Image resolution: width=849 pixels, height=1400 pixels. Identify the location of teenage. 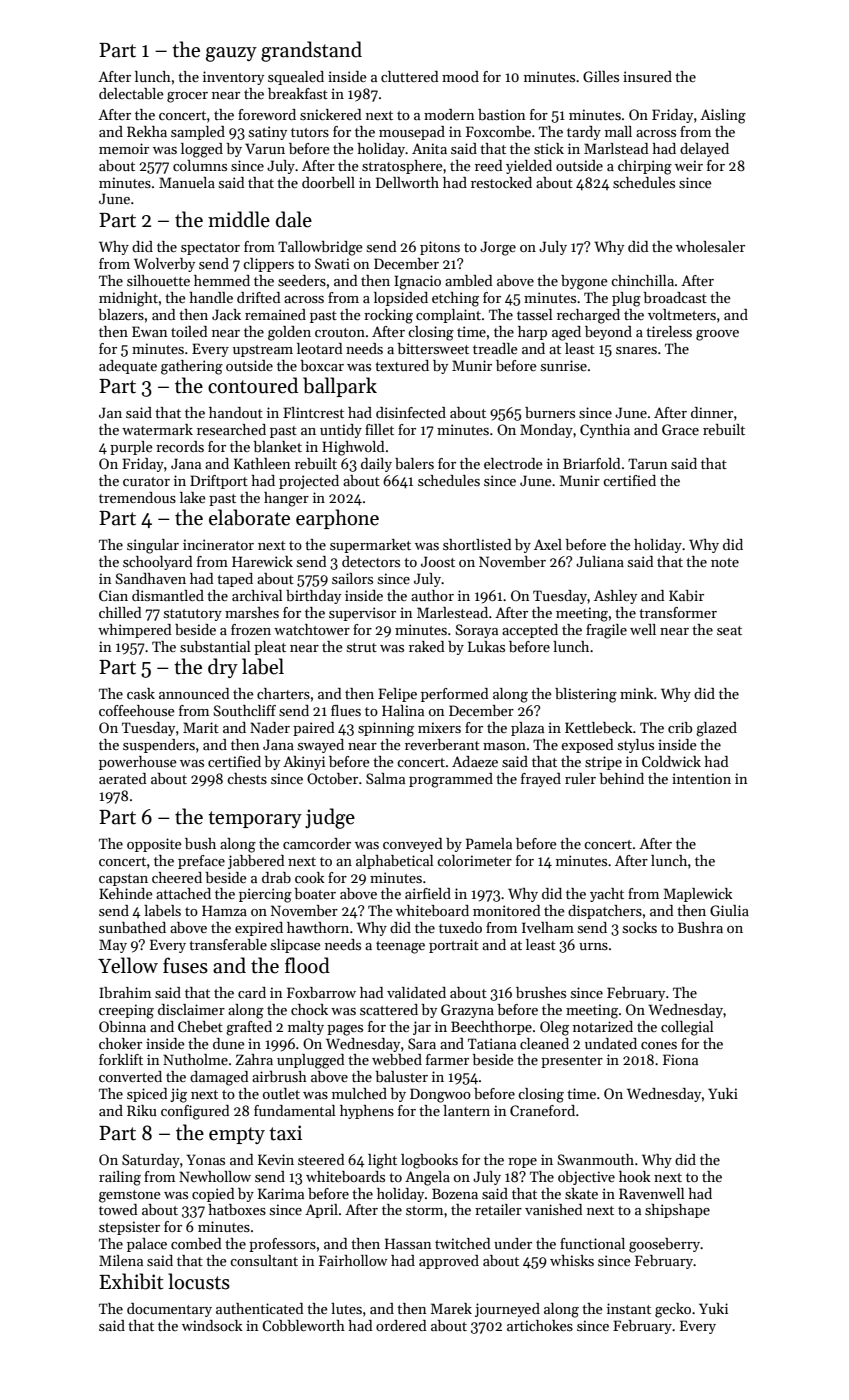
(400, 947).
